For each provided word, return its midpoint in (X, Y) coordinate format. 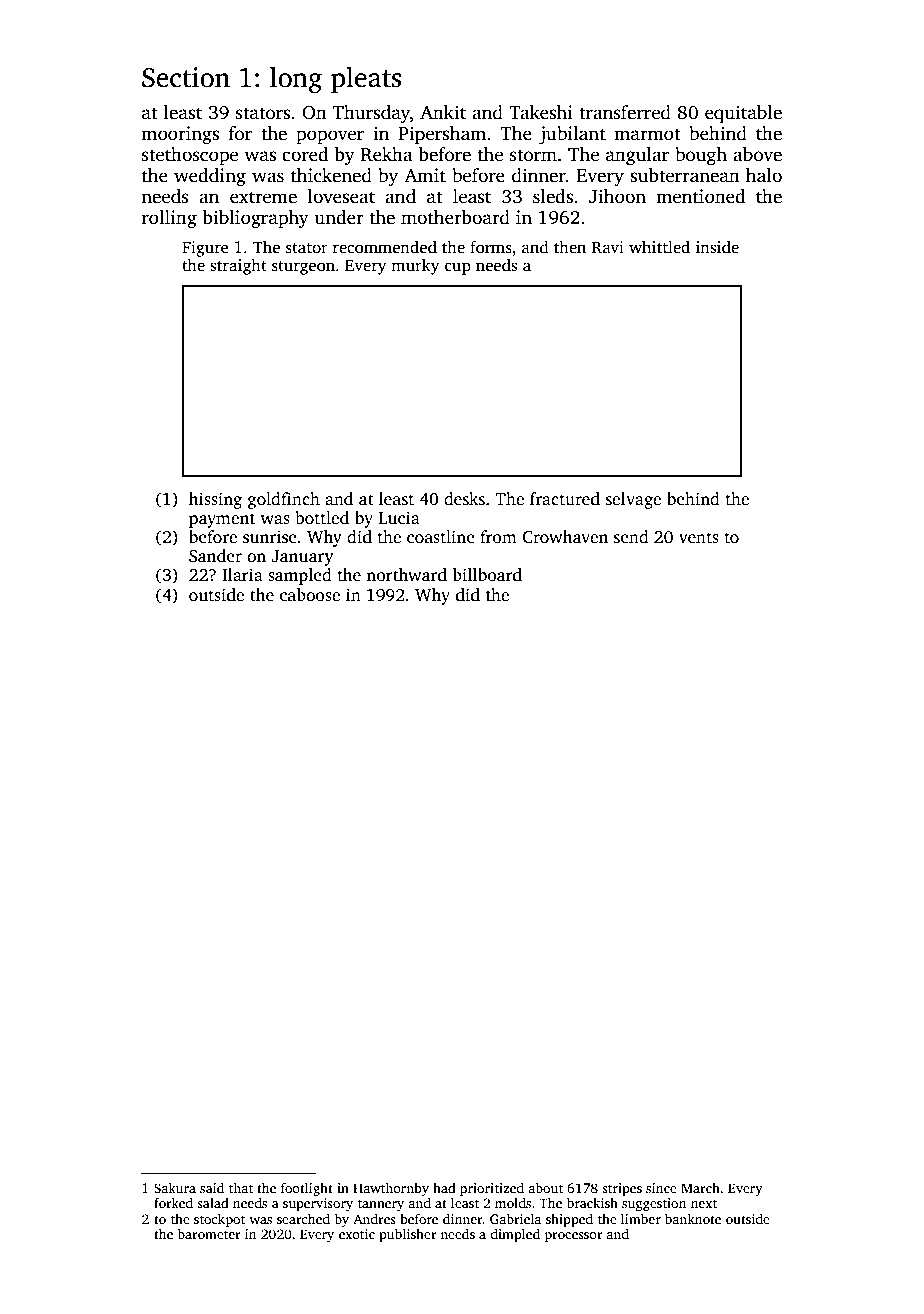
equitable (743, 114)
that (241, 1188)
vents (699, 538)
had (444, 1188)
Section (186, 77)
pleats (366, 79)
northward (406, 575)
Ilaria (242, 574)
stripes (622, 1189)
